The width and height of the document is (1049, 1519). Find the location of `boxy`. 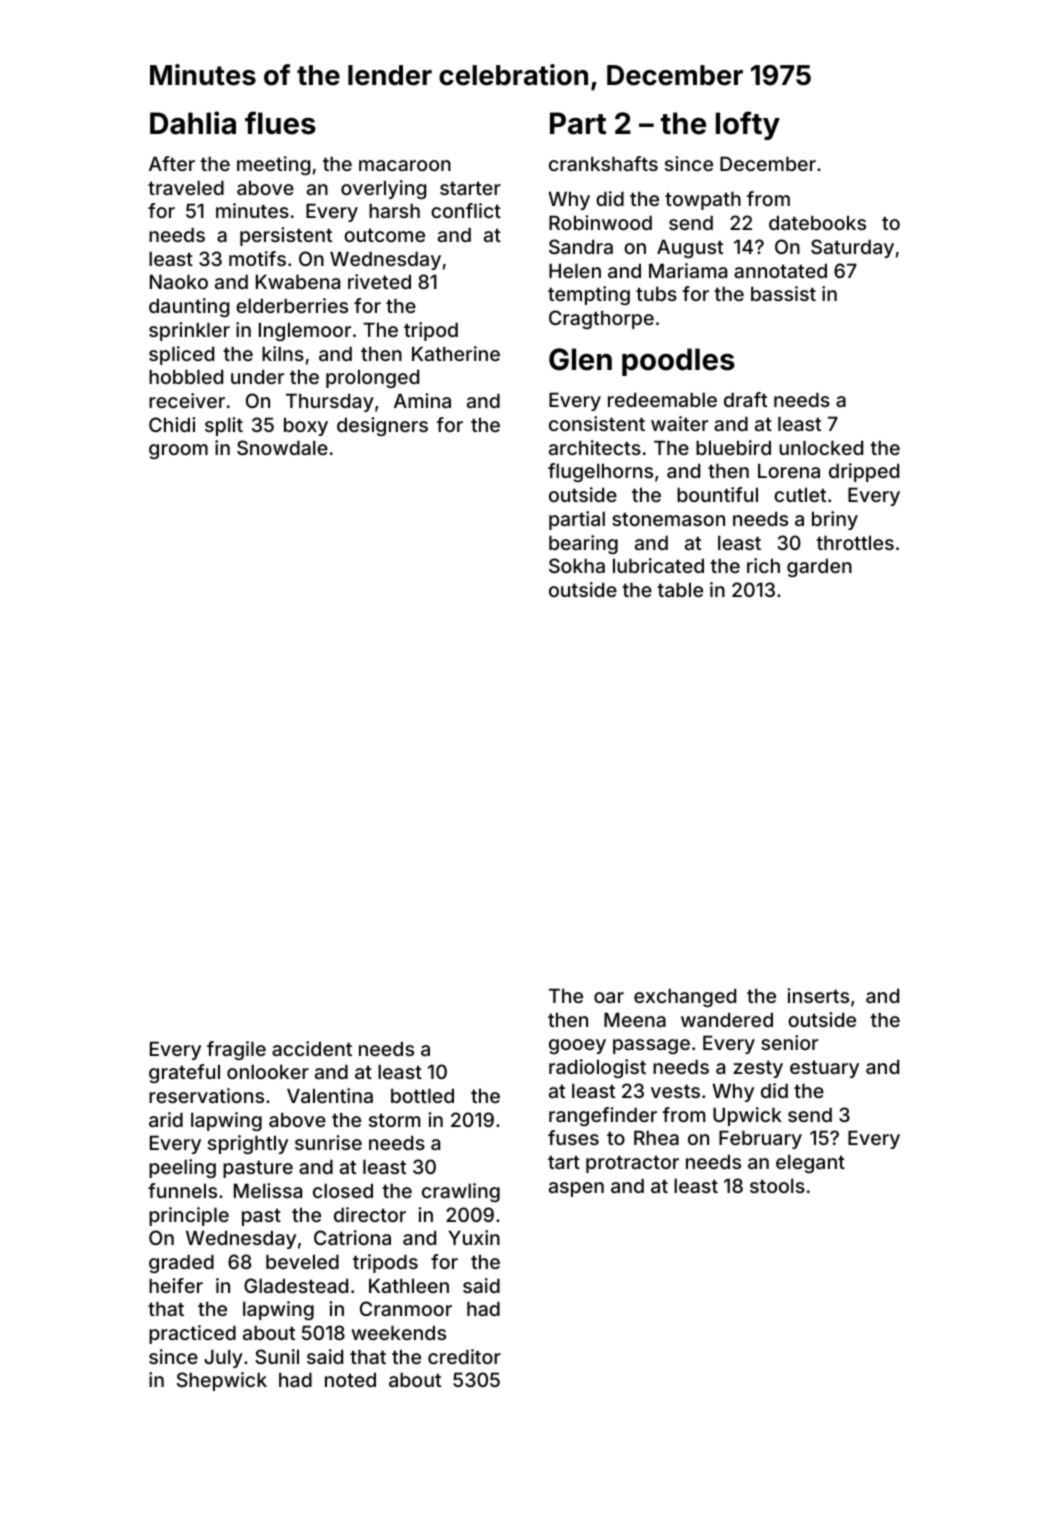

boxy is located at coordinates (306, 426).
